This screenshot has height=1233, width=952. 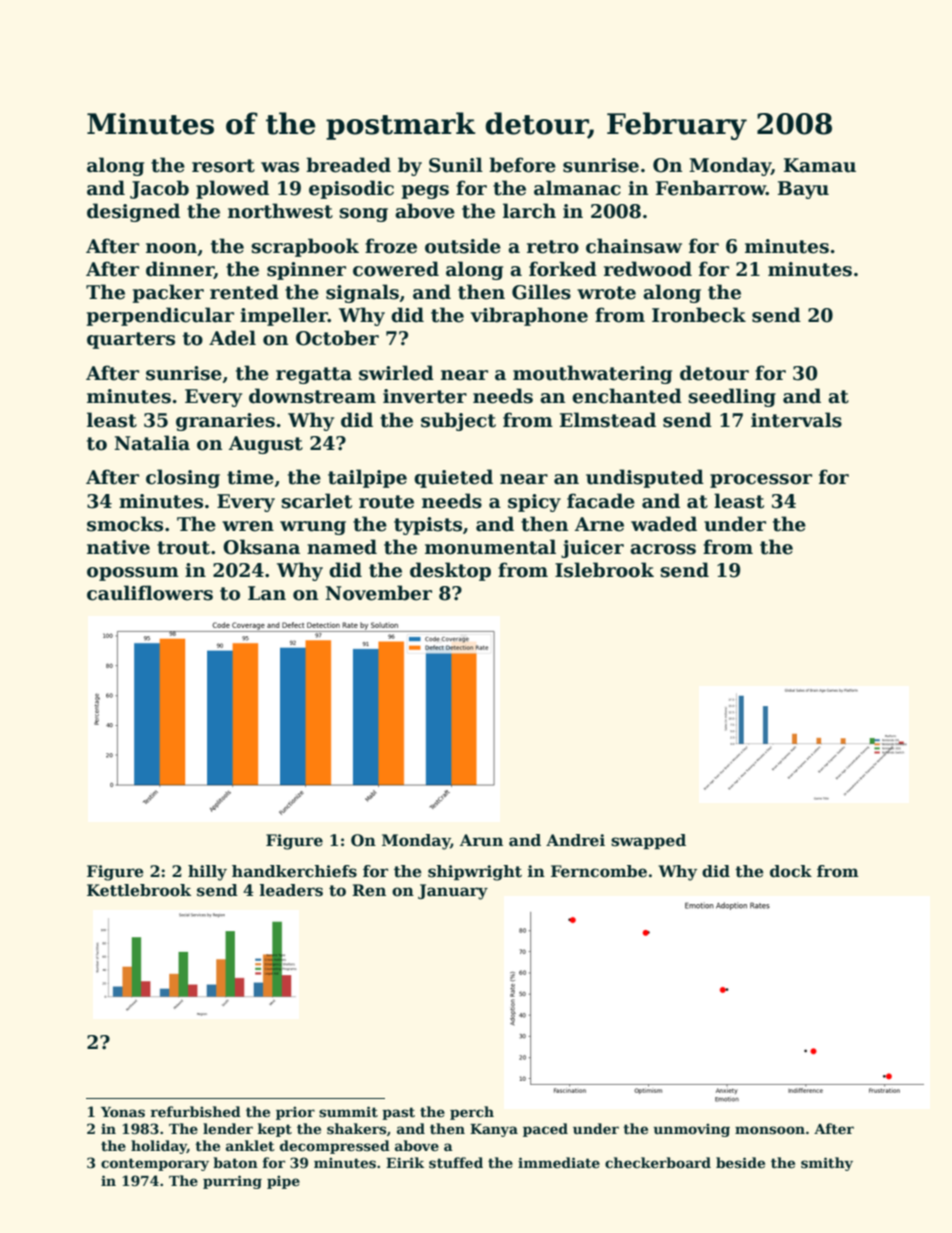 I want to click on Kettlebrook, so click(x=139, y=890).
